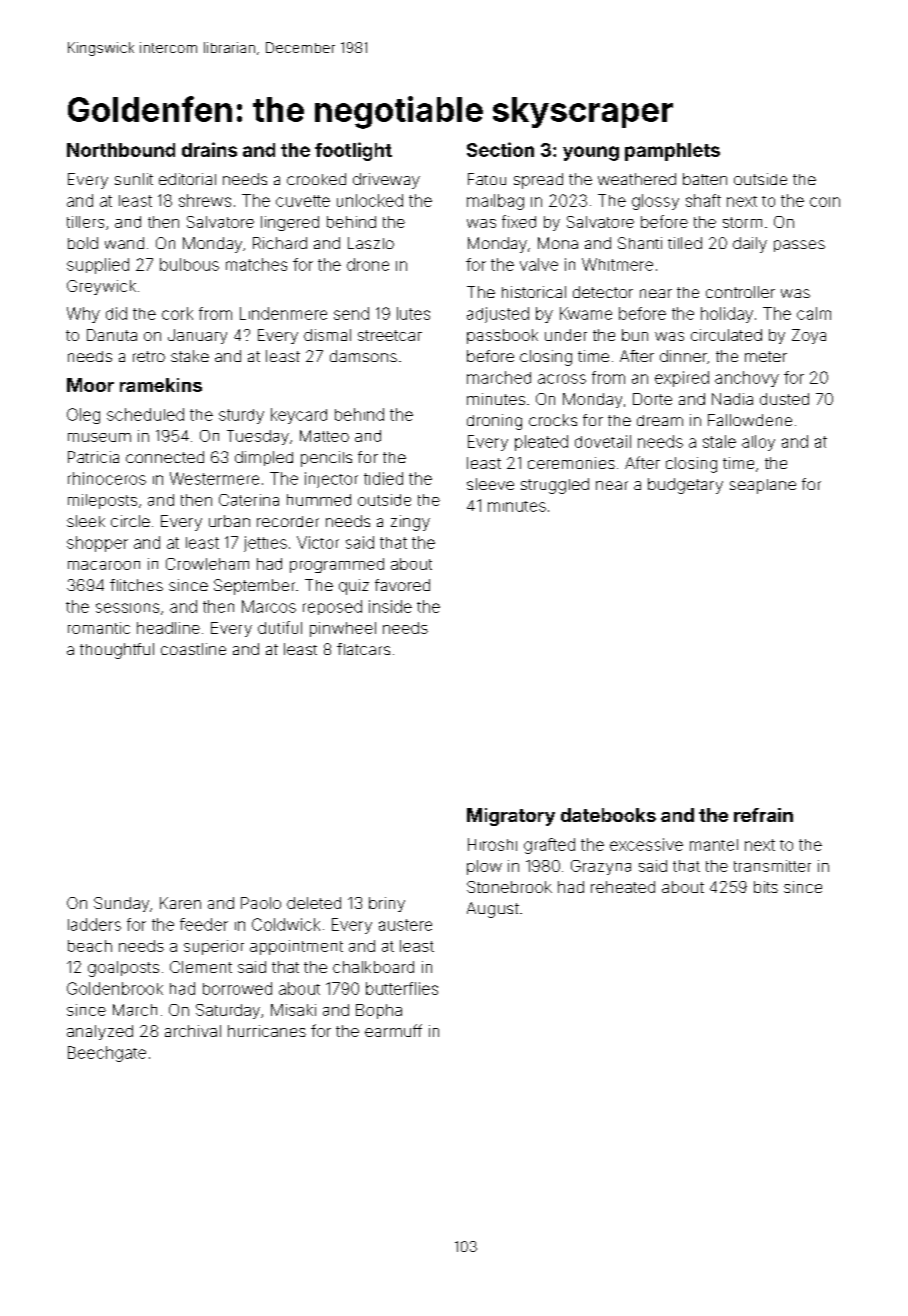 The width and height of the screenshot is (908, 1316). Describe the element at coordinates (121, 150) in the screenshot. I see `Northbound` at that location.
